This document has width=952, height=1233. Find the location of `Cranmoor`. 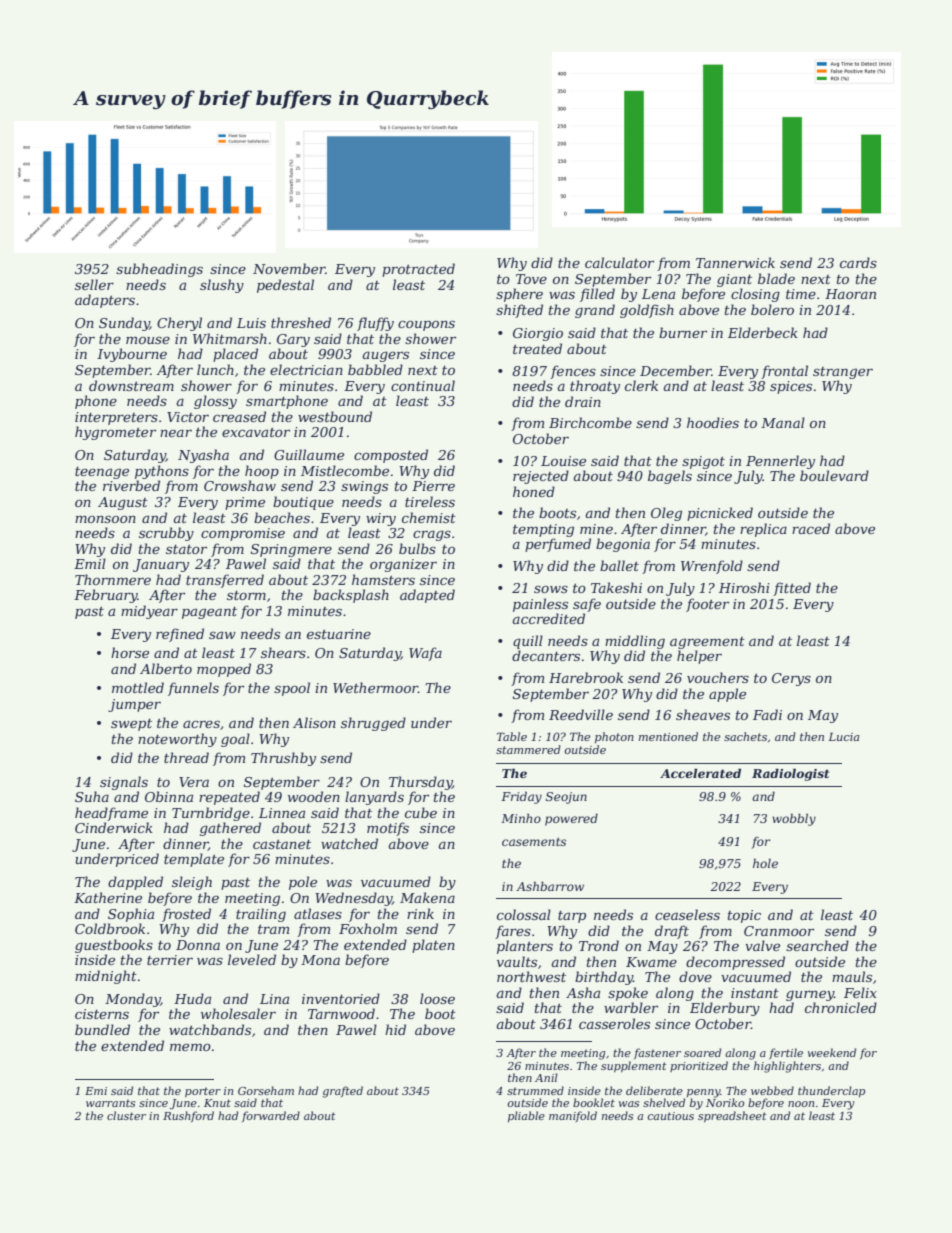

Cranmoor is located at coordinates (779, 931).
